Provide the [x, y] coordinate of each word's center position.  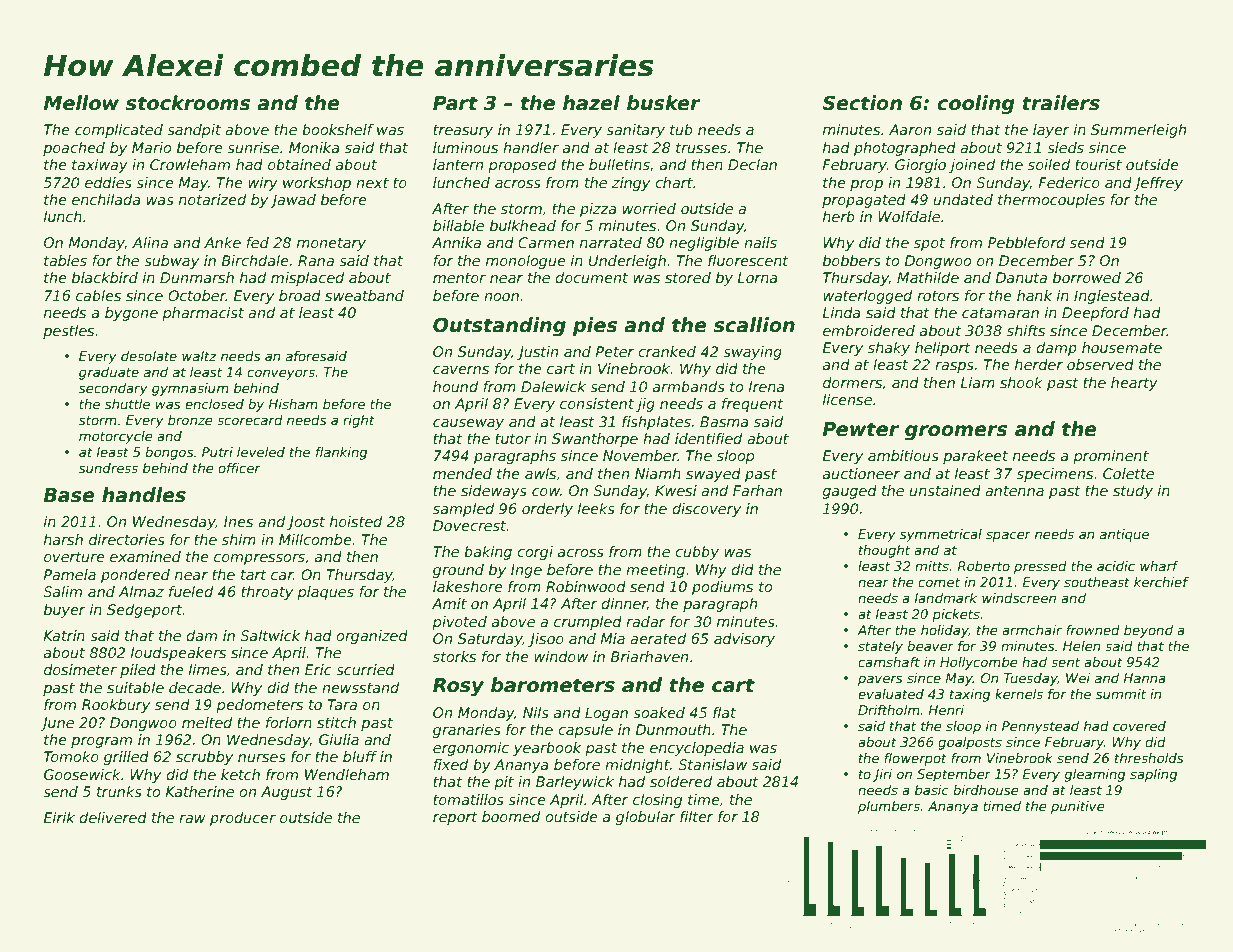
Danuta [1021, 277]
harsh [63, 539]
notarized [212, 199]
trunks [119, 791]
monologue [526, 262]
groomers [956, 432]
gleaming [1095, 775]
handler [531, 147]
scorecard [250, 420]
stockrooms [188, 103]
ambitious [903, 455]
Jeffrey [1158, 184]
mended [462, 473]
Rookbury [116, 706]
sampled [463, 510]
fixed [450, 764]
